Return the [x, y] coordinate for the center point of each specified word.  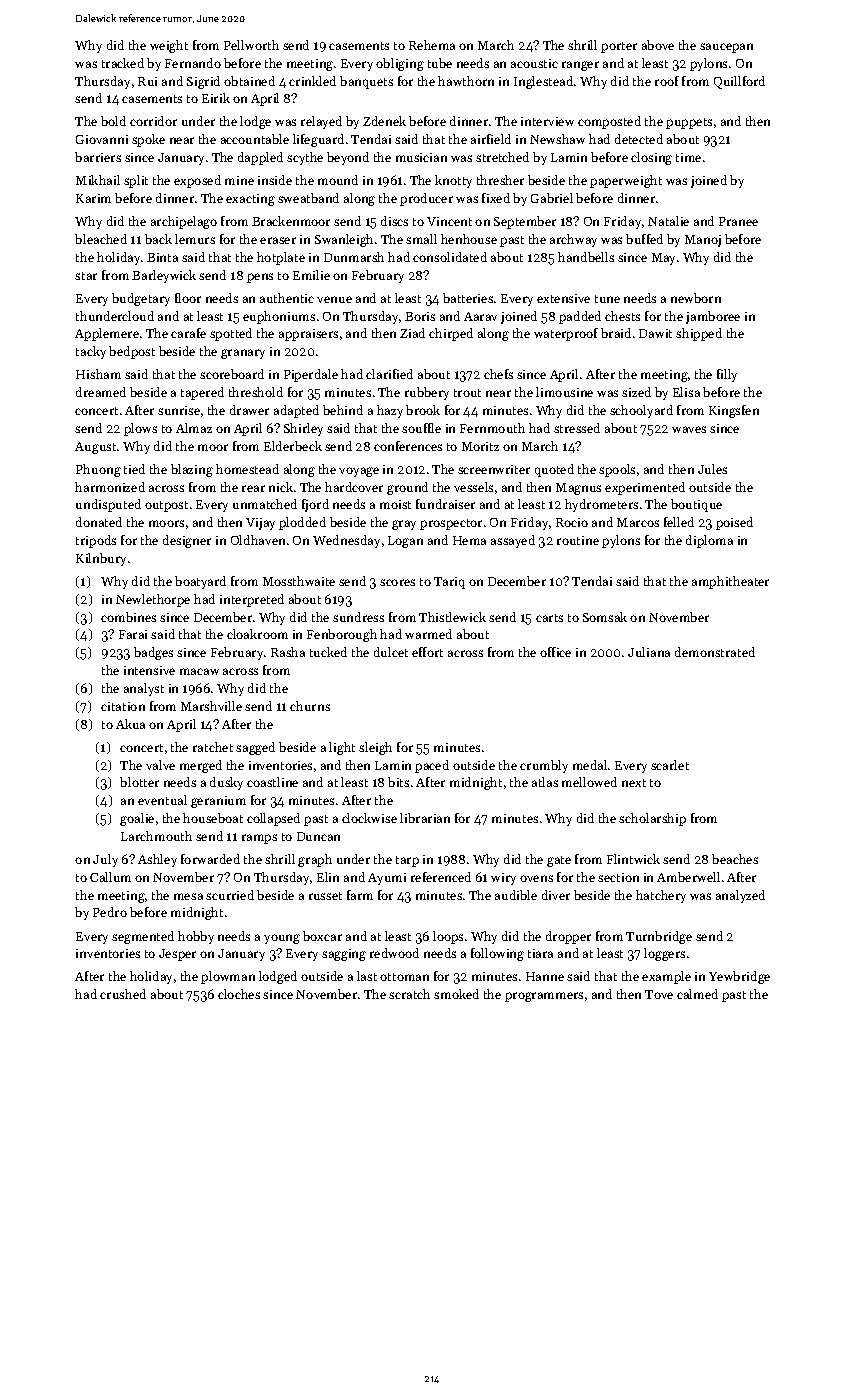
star [86, 276]
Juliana [649, 652]
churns [310, 706]
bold [113, 121]
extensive [563, 298]
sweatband [308, 198]
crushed [123, 994]
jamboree [713, 317]
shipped [699, 334]
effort [427, 652]
